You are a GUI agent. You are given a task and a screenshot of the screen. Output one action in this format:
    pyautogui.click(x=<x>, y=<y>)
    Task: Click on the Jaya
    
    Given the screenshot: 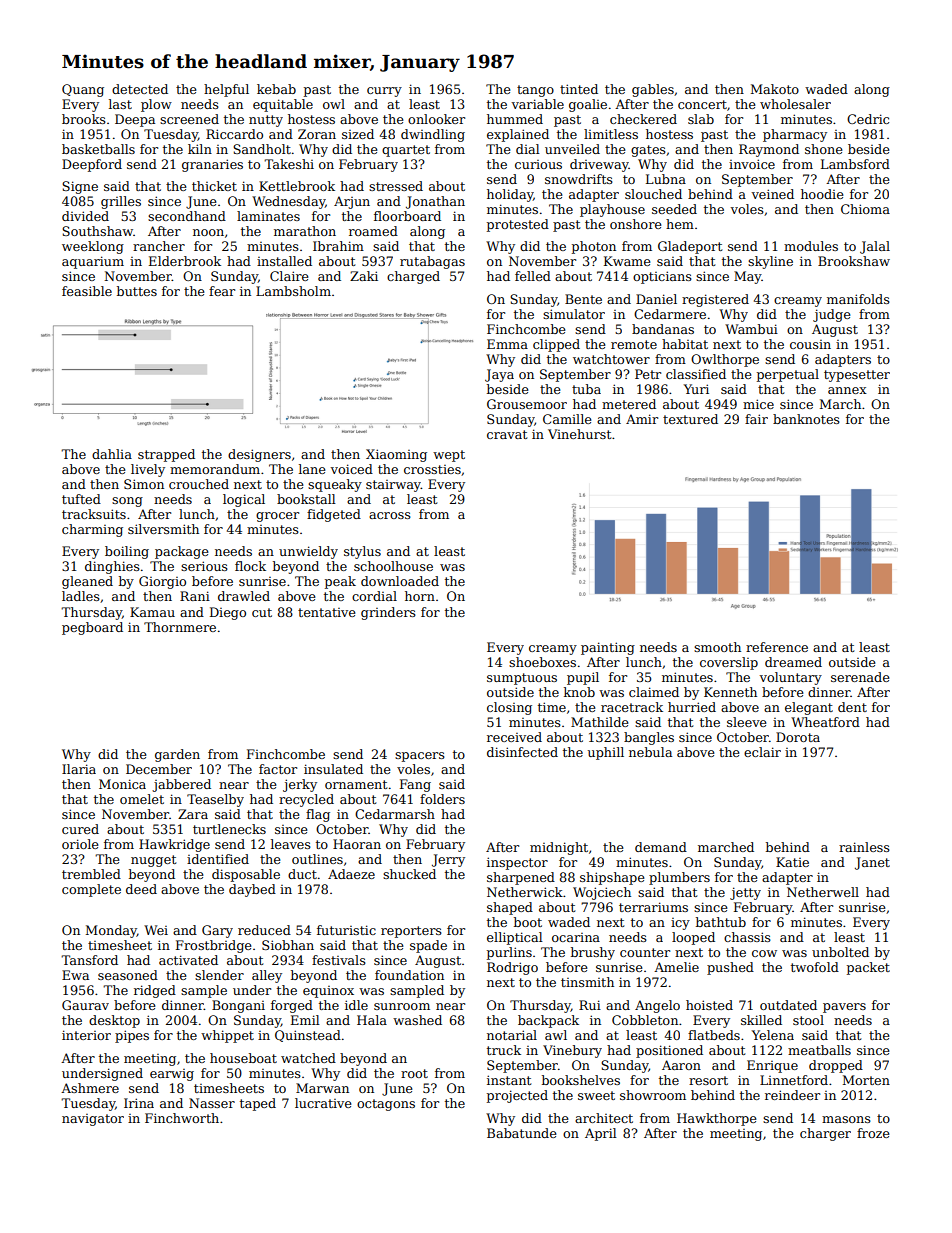 What is the action you would take?
    pyautogui.click(x=499, y=375)
